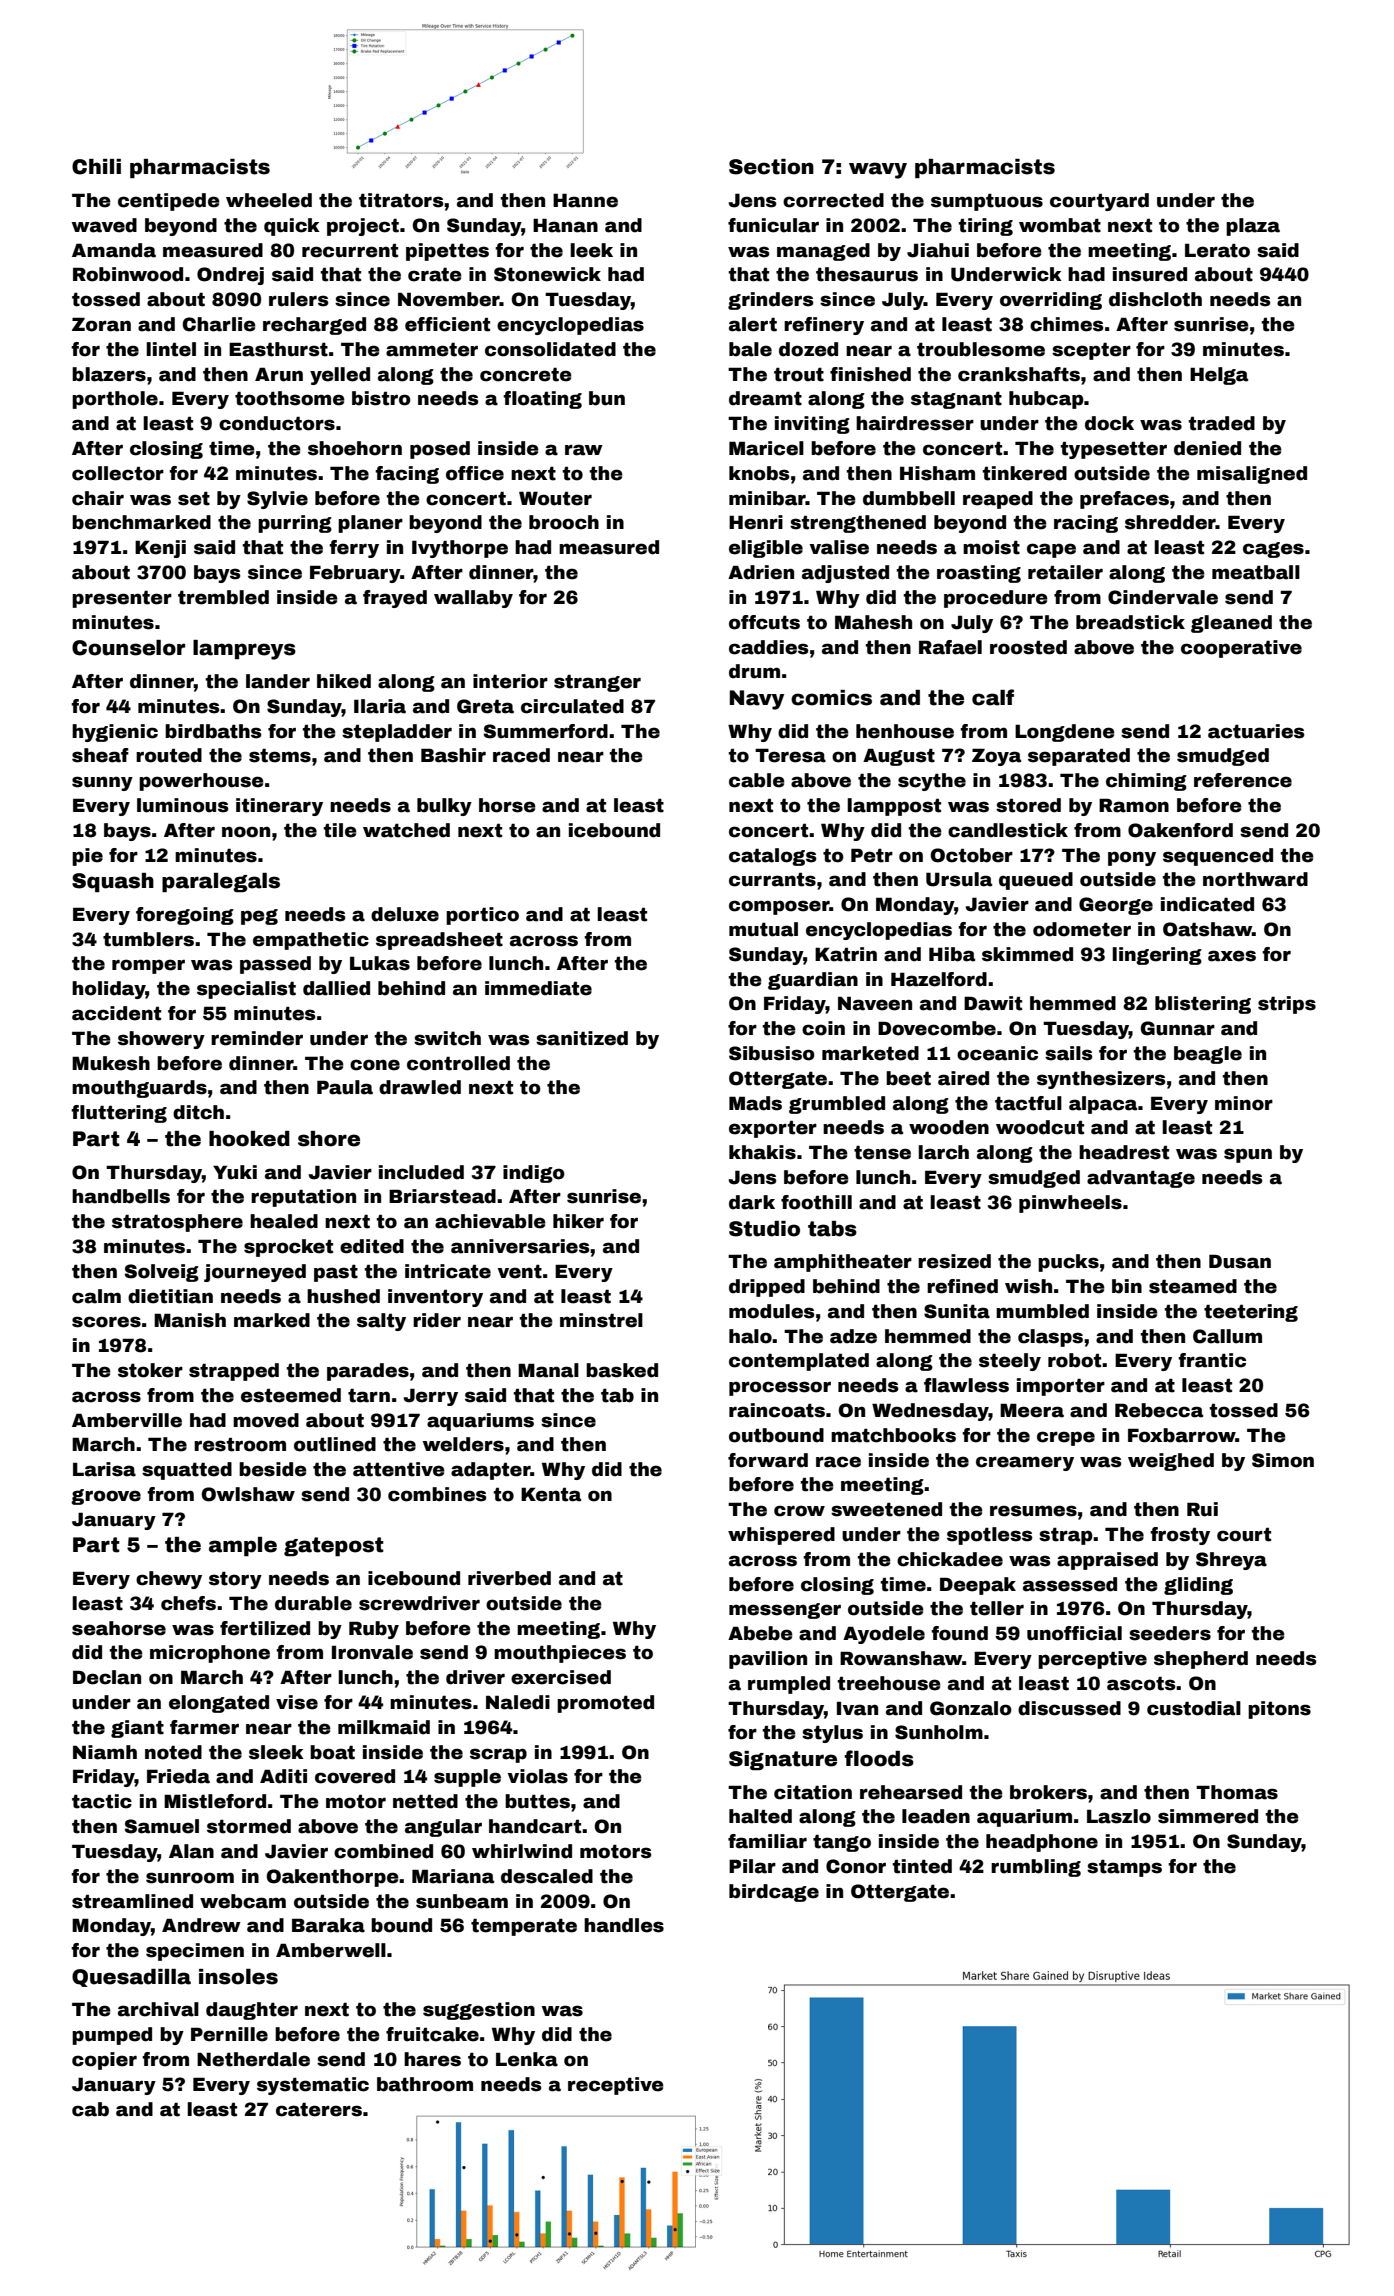 The width and height of the document is (1394, 2296). Describe the element at coordinates (509, 1578) in the document. I see `riverbed` at that location.
